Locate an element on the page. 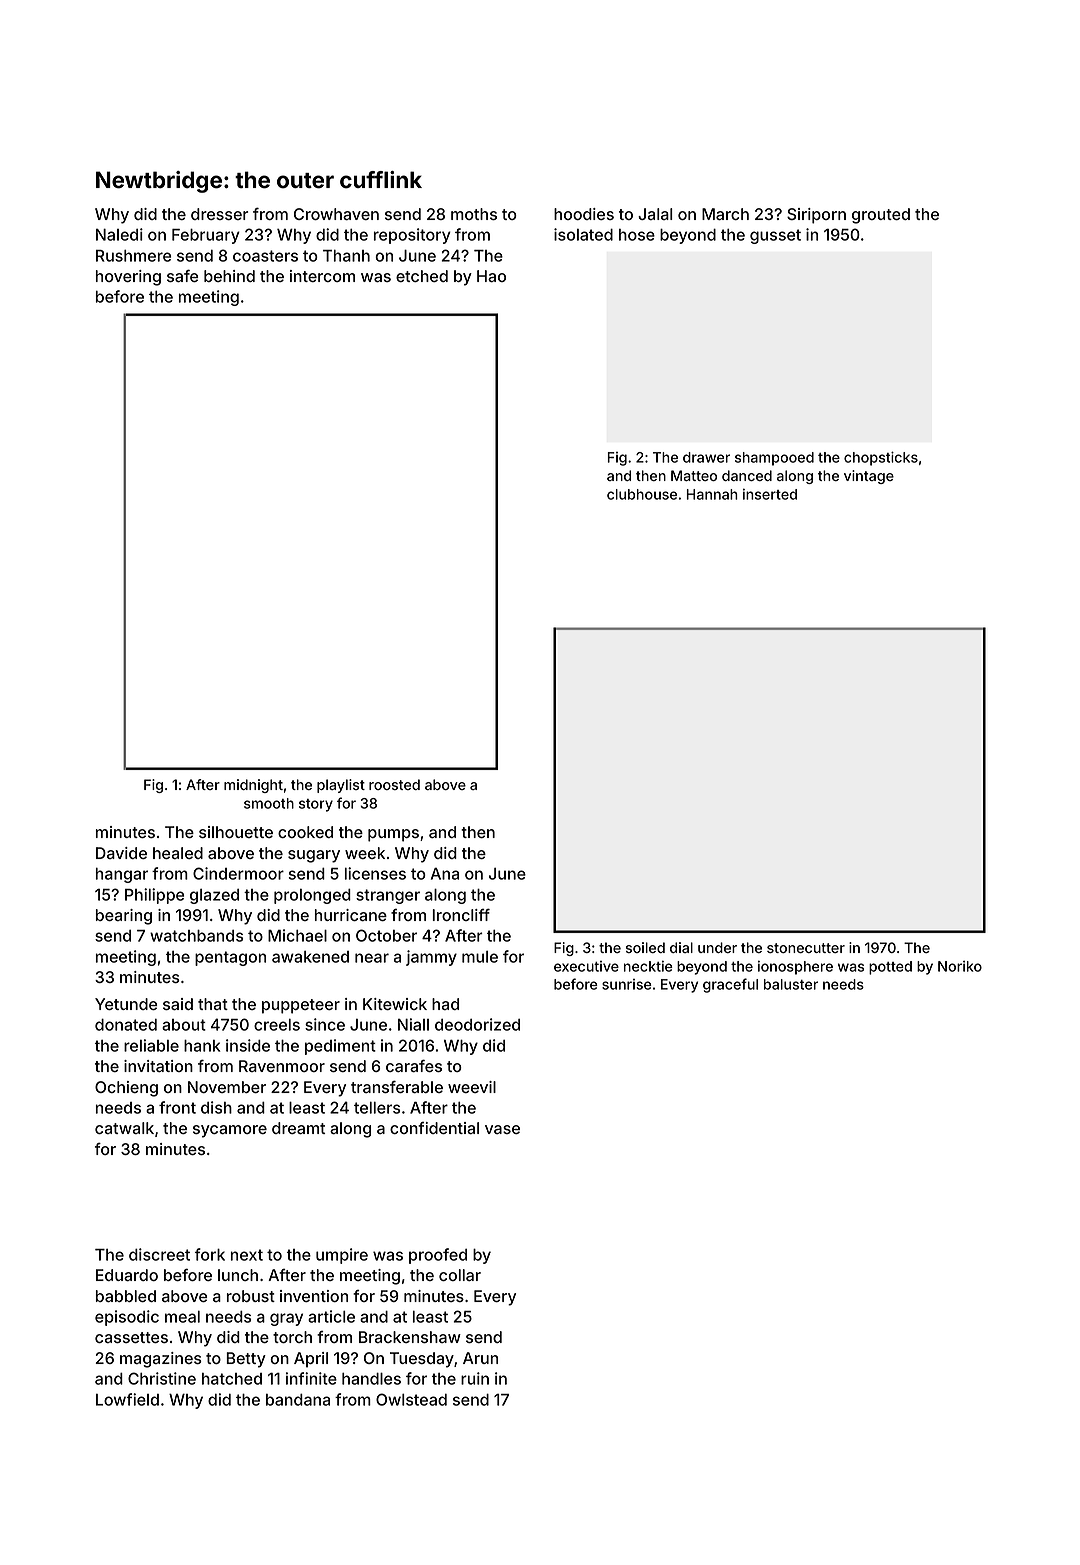  Arun is located at coordinates (480, 1358).
